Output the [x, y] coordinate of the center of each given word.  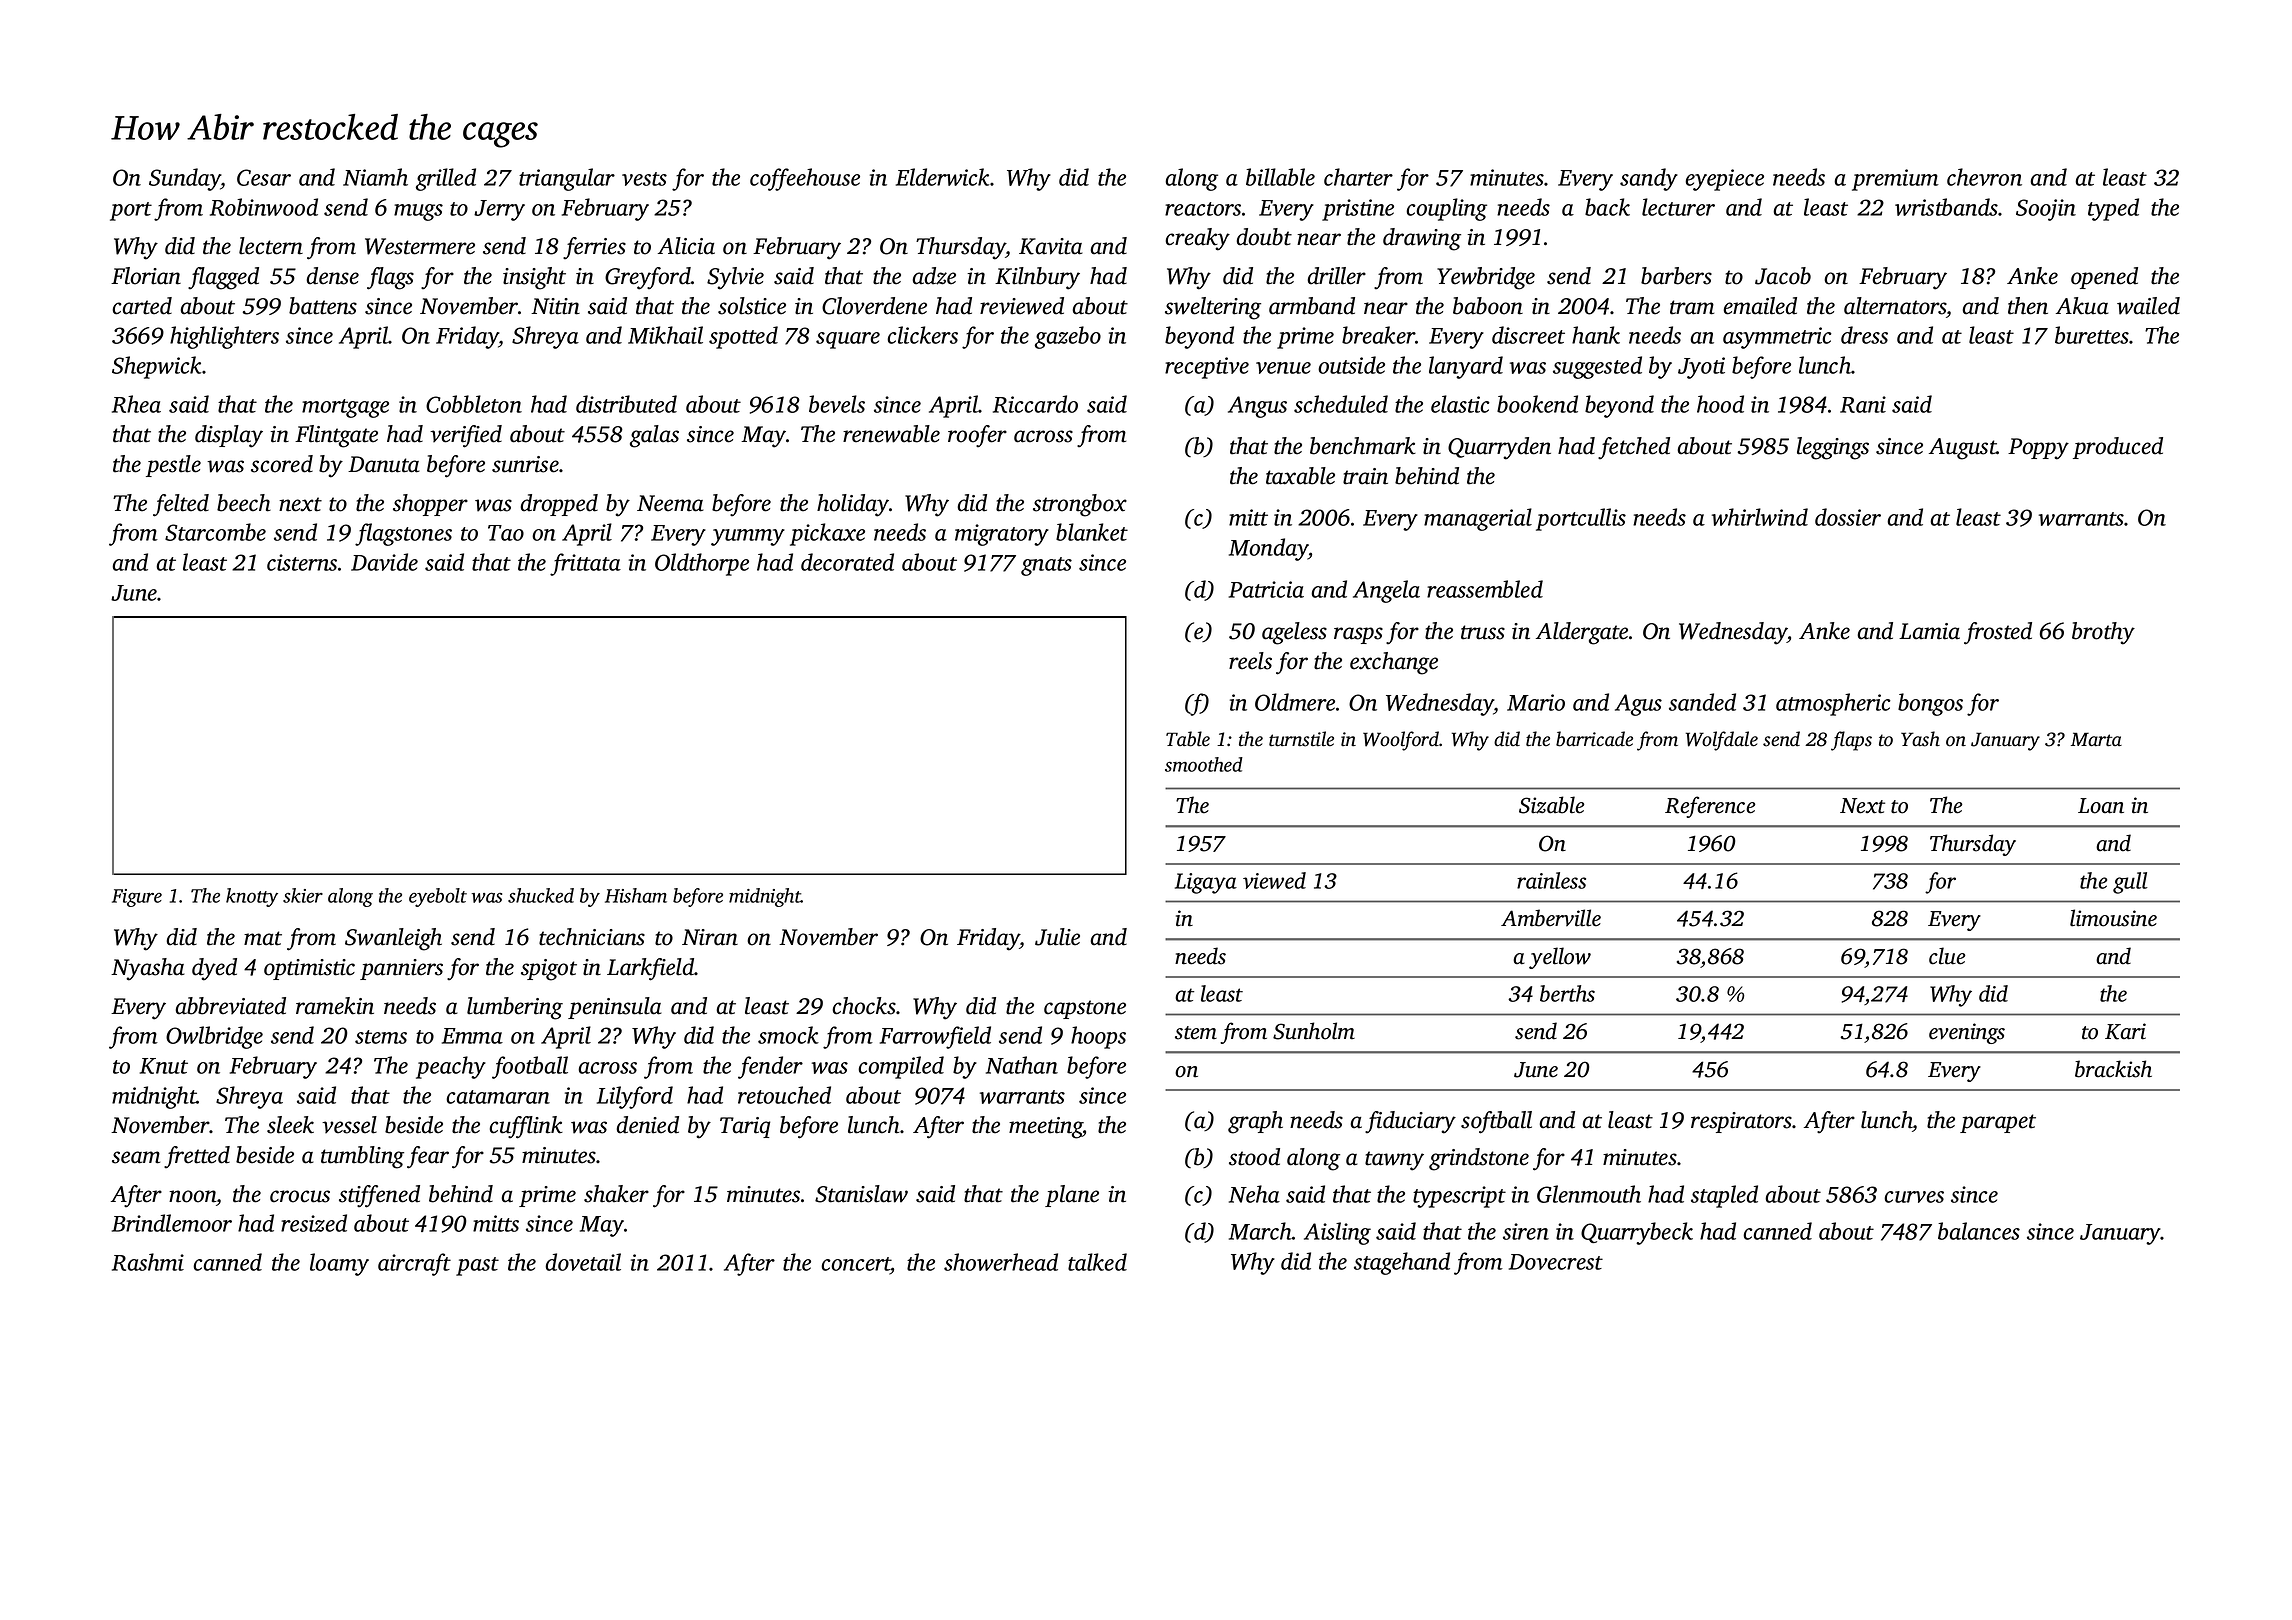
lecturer [1678, 207]
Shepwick [157, 367]
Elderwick [943, 177]
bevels [837, 404]
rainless [1551, 880]
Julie [1057, 937]
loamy [339, 1264]
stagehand [1402, 1263]
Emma [472, 1036]
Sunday [185, 179]
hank [1596, 335]
